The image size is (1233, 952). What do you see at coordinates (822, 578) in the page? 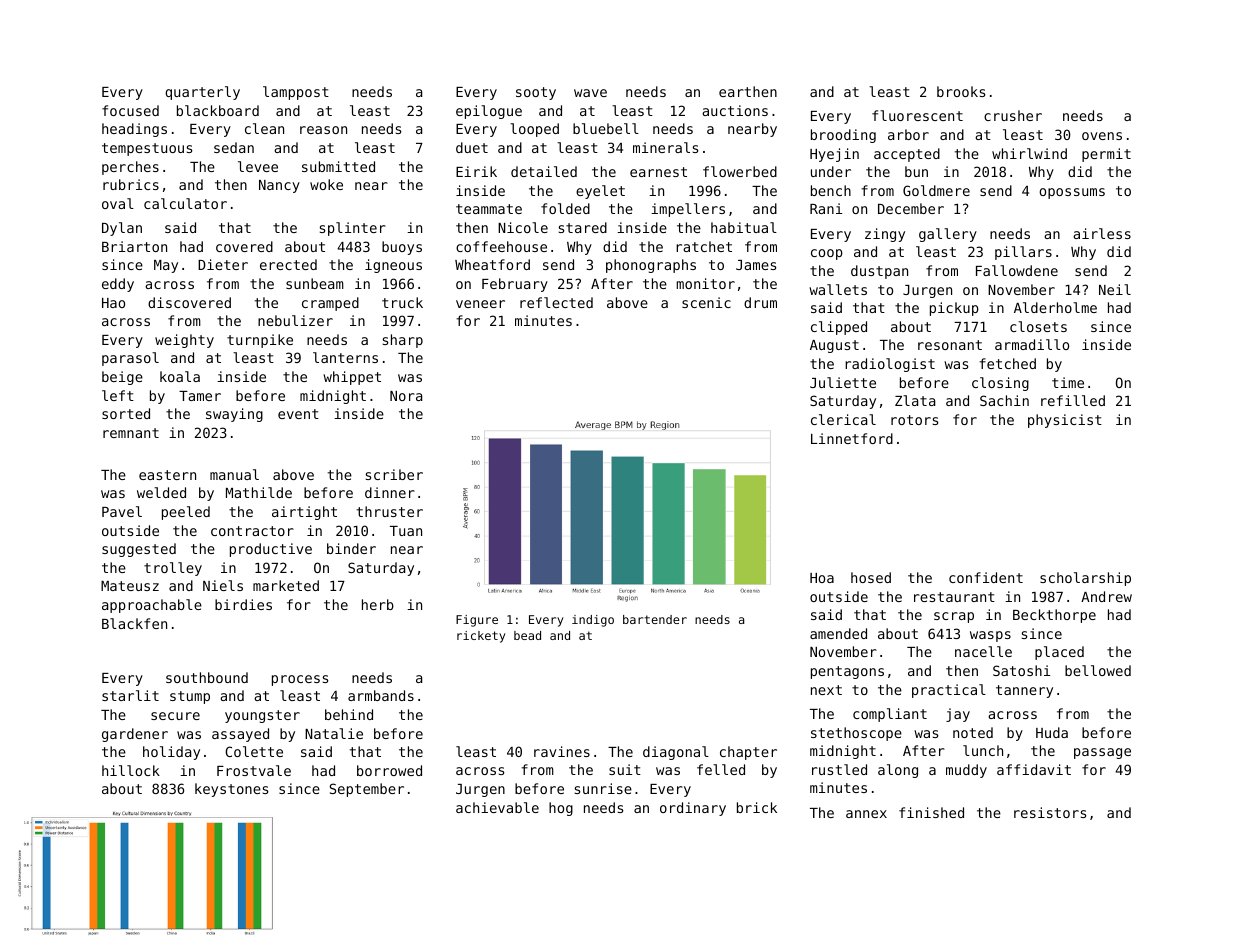
I see `Hoa` at bounding box center [822, 578].
